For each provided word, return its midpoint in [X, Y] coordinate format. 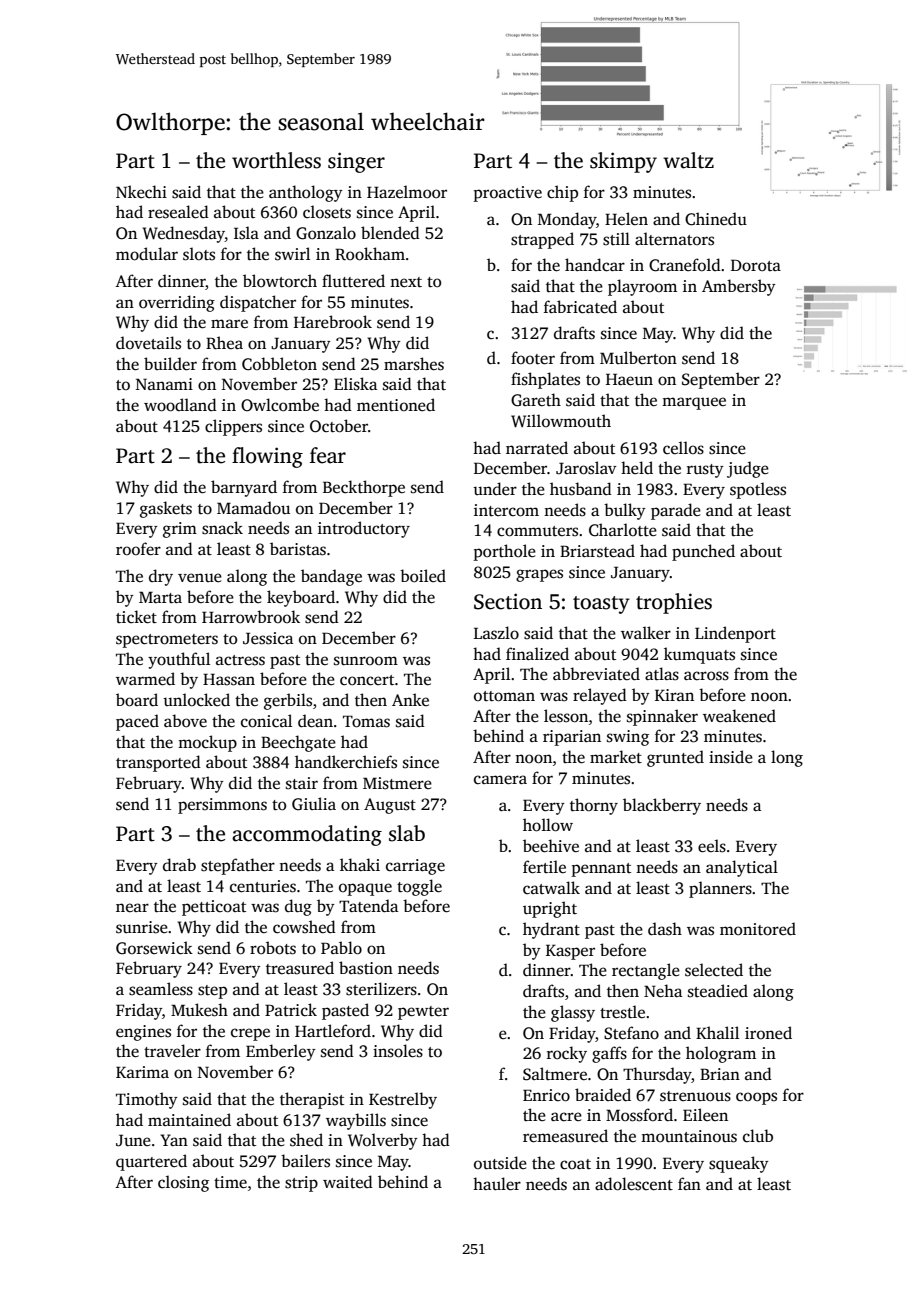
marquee [694, 403]
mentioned [396, 405]
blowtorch [280, 281]
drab [179, 864]
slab [407, 833]
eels [712, 846]
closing [183, 1183]
